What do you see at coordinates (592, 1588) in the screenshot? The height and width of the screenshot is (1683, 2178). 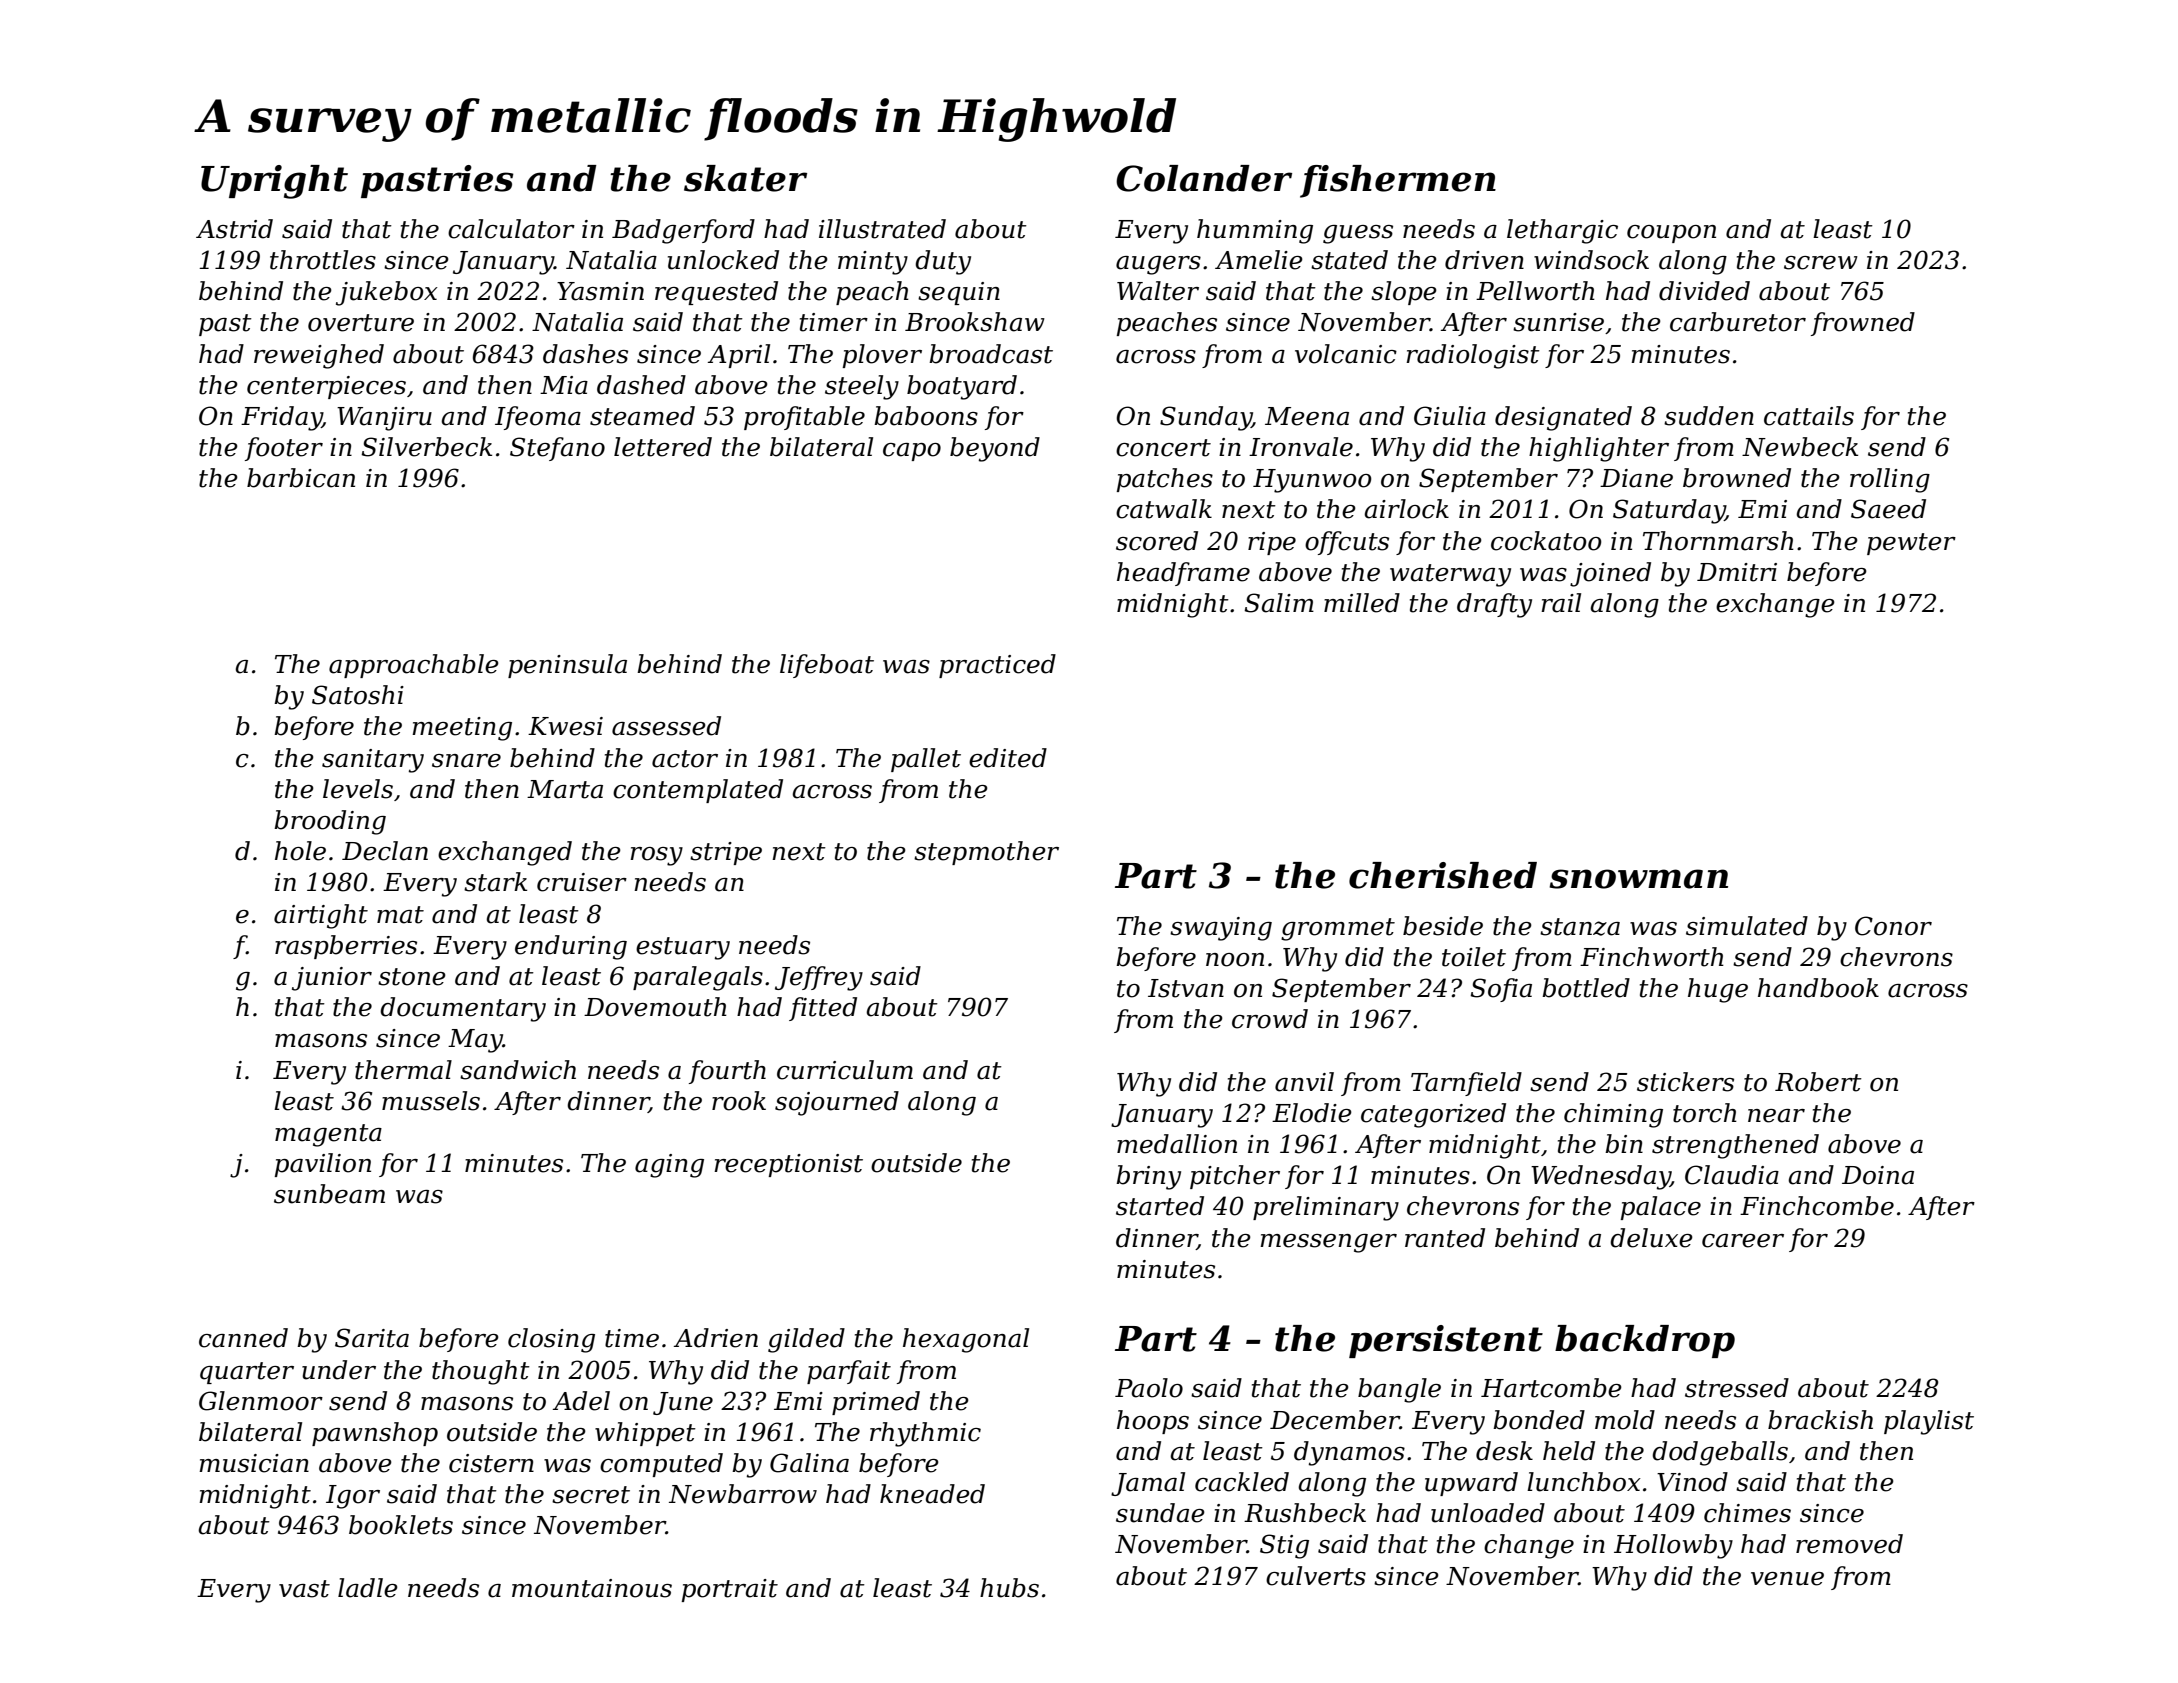 I see `mountainous` at bounding box center [592, 1588].
